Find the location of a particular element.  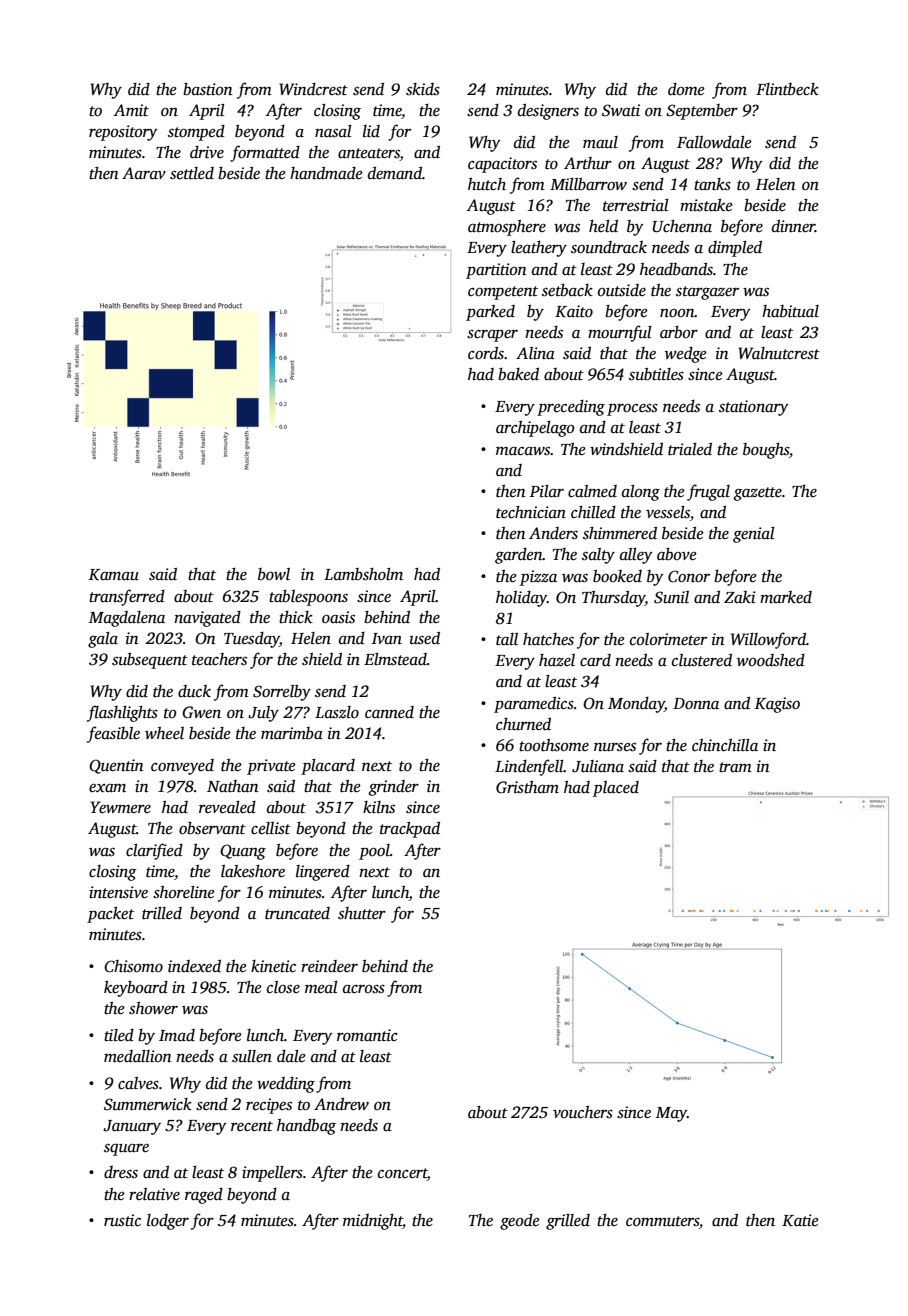

noon is located at coordinates (677, 313).
